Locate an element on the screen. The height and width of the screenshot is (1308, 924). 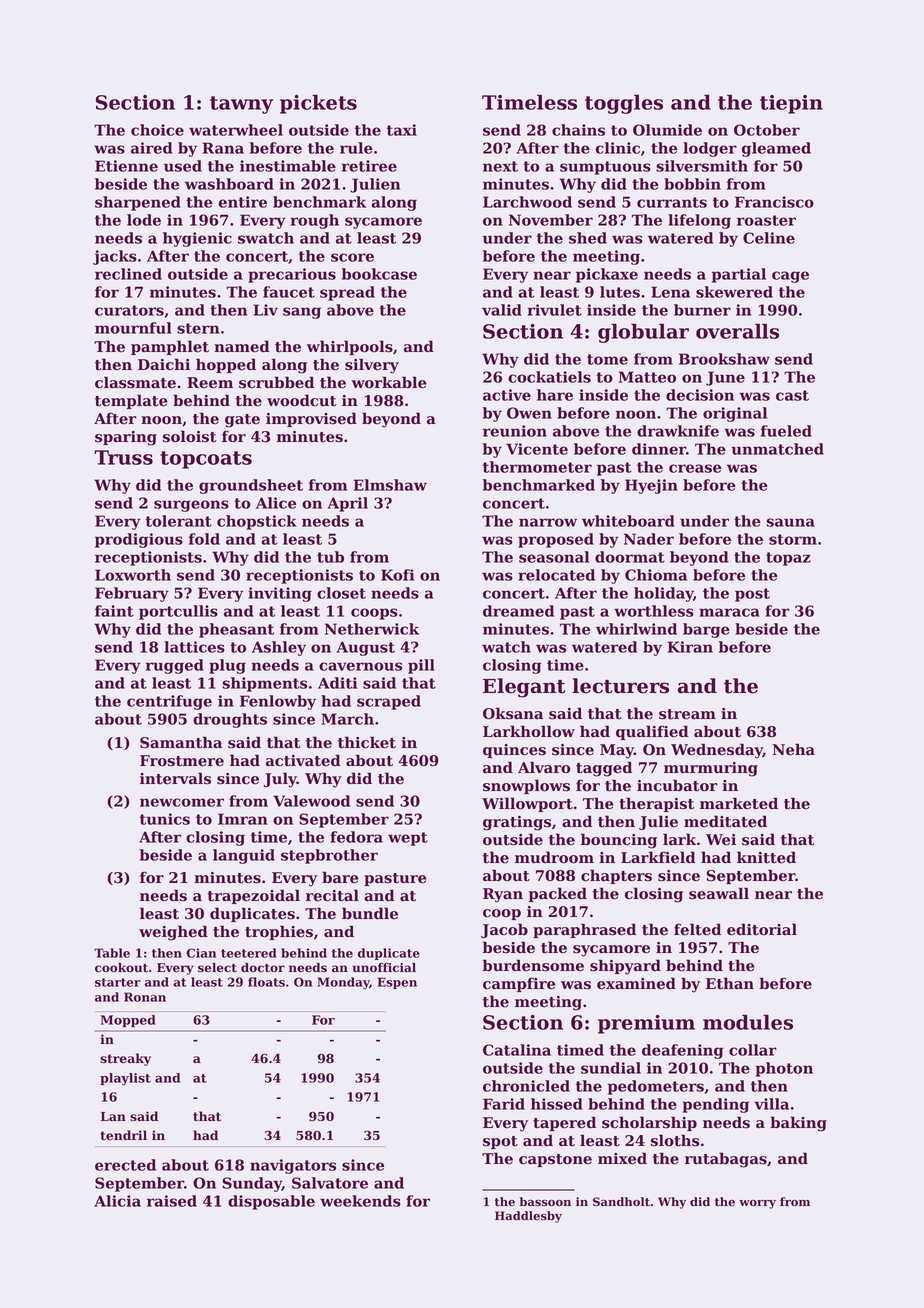
narrow is located at coordinates (548, 522).
